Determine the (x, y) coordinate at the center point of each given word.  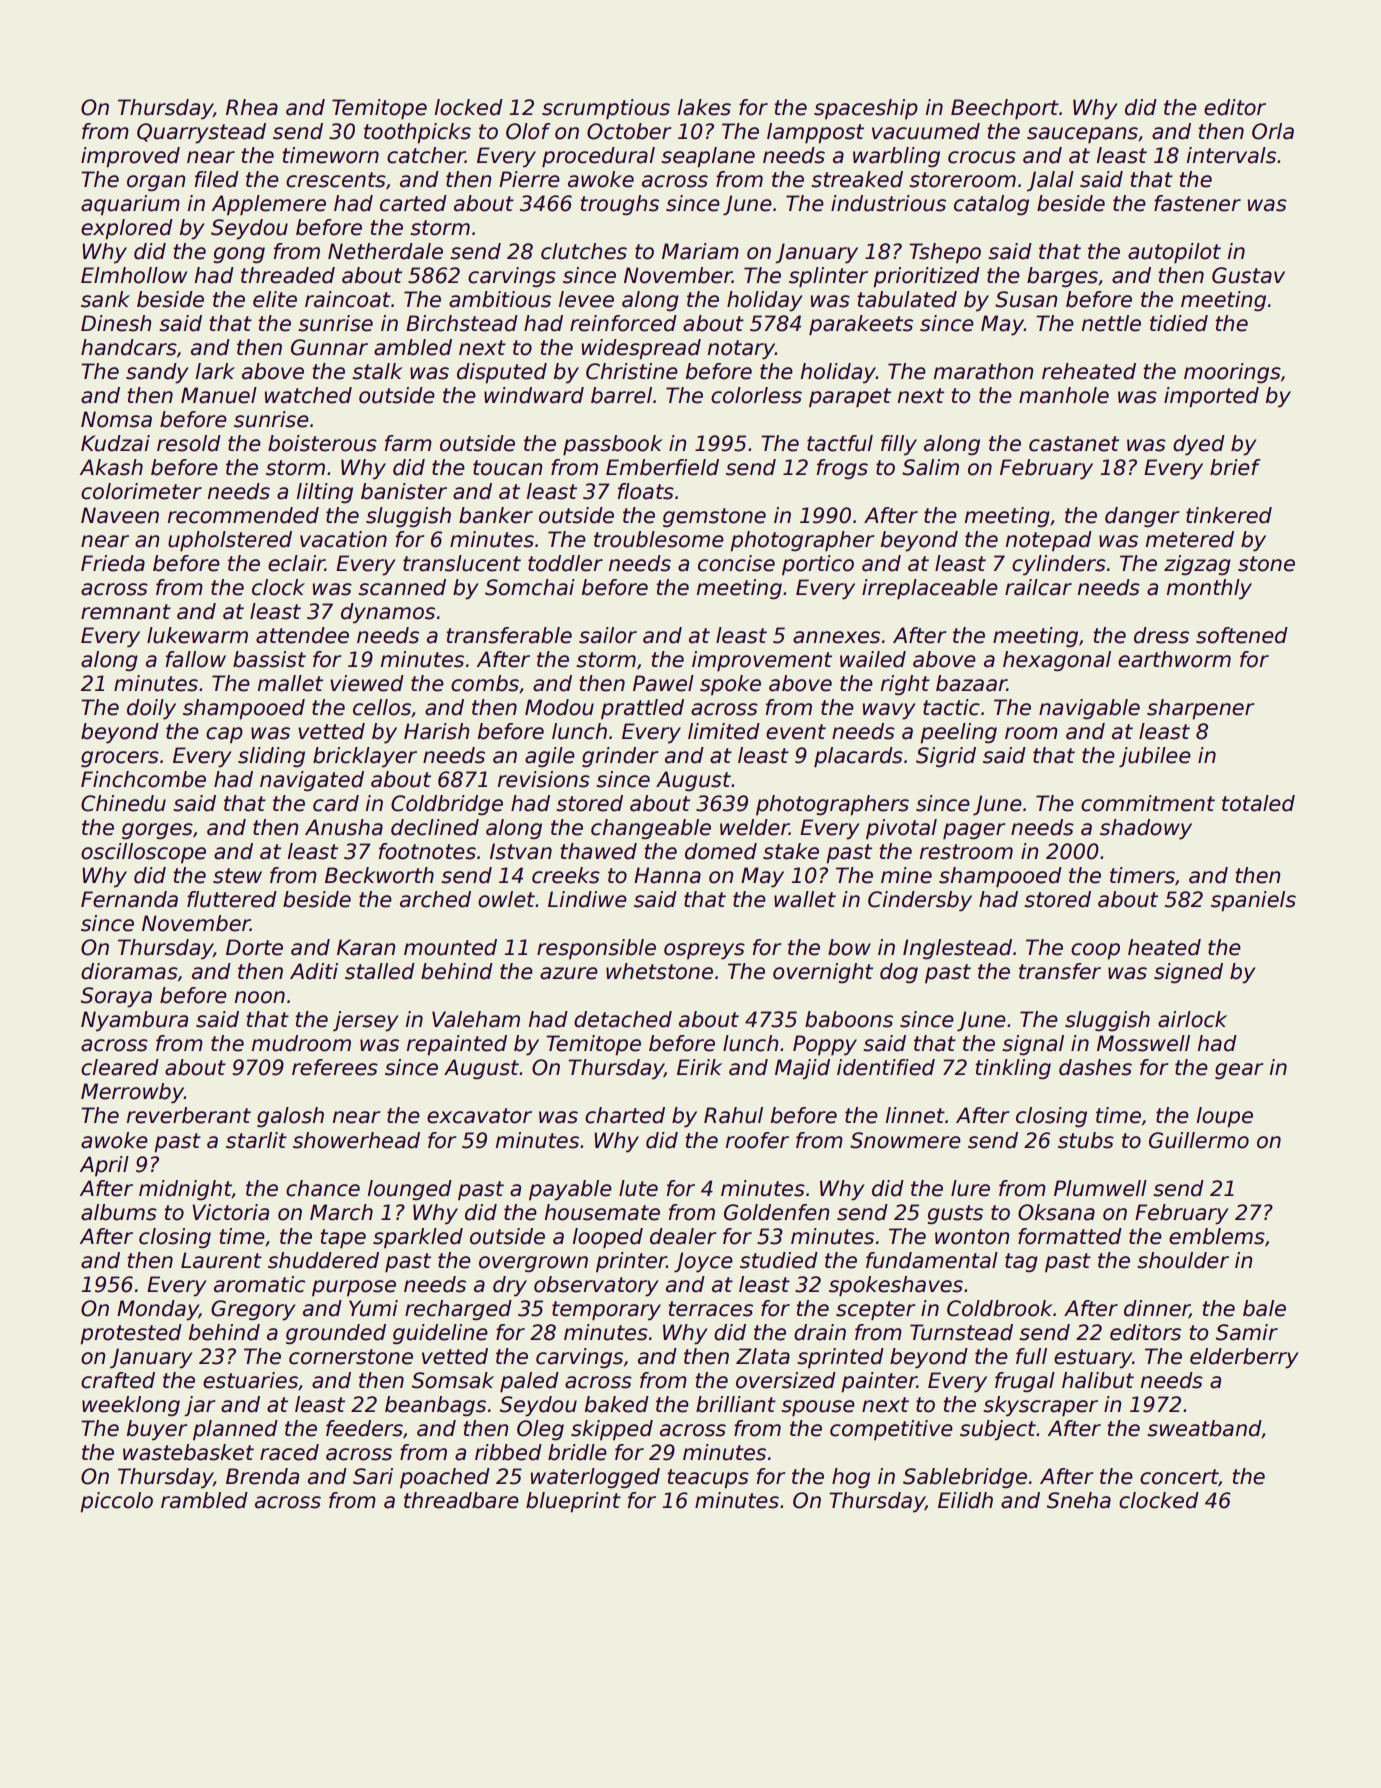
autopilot (1174, 253)
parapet (850, 398)
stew (237, 876)
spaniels (1253, 901)
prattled (642, 709)
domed (721, 851)
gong (239, 255)
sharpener (1201, 709)
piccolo (116, 1502)
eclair (296, 563)
